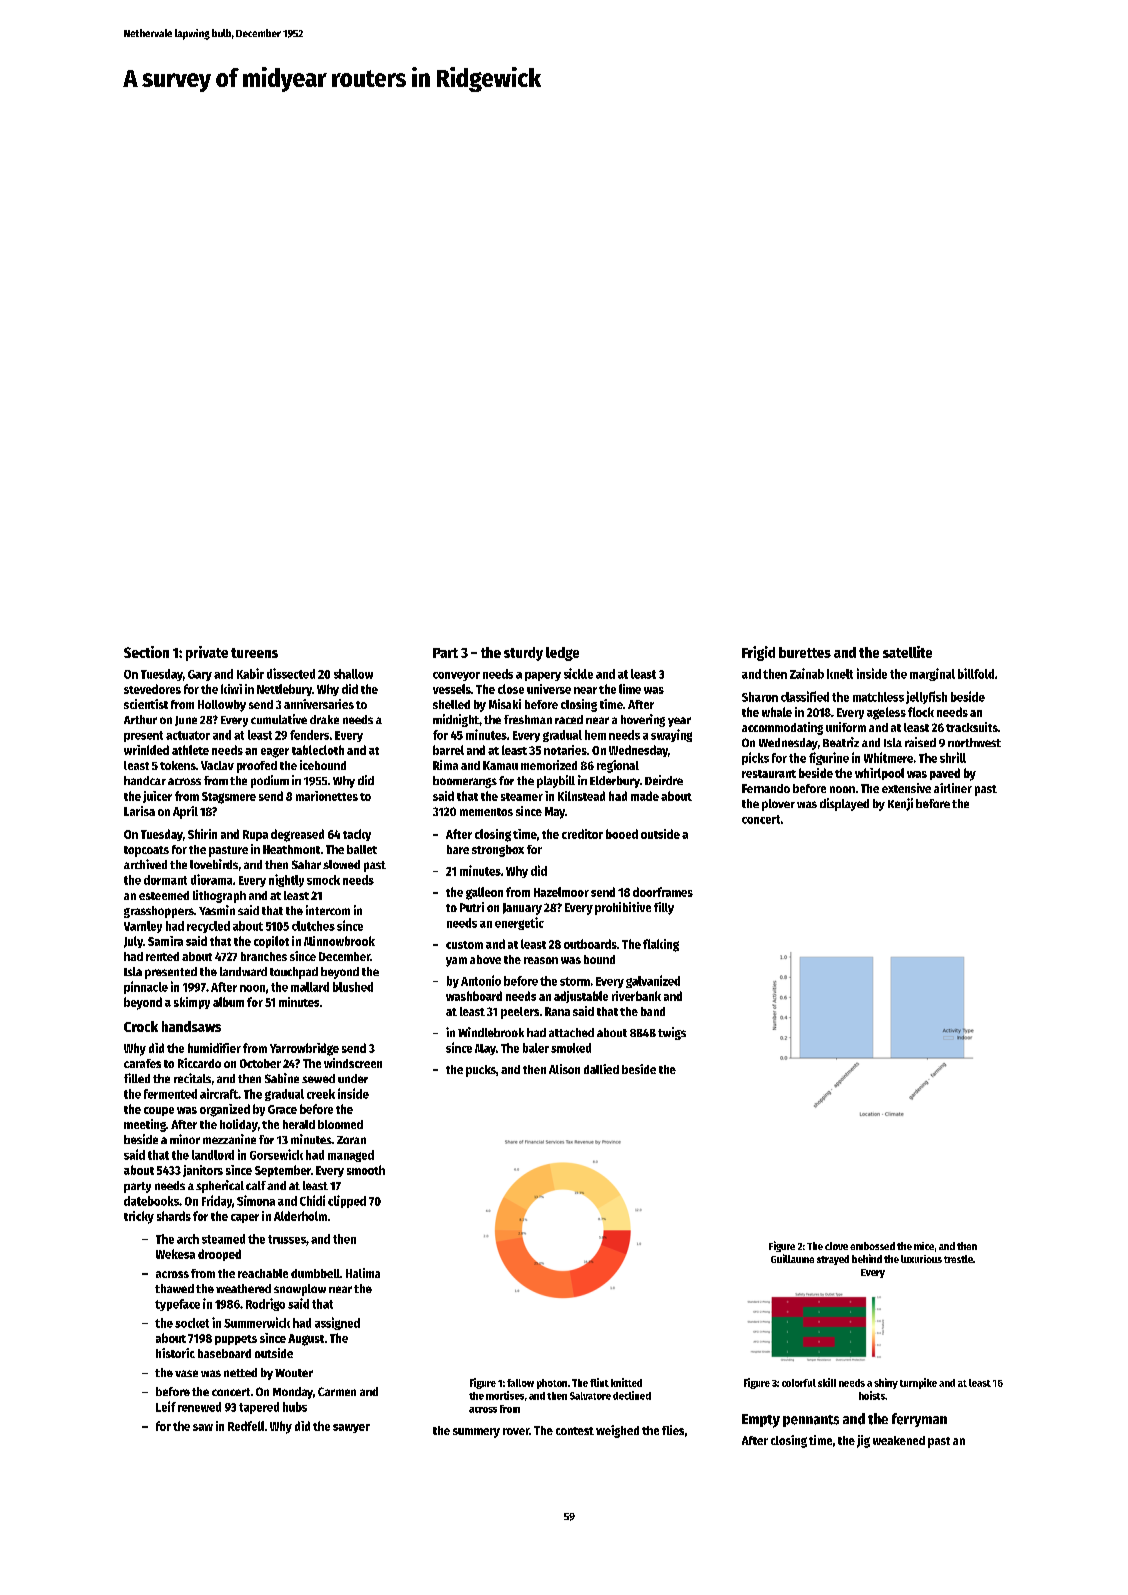  Describe the element at coordinates (900, 804) in the screenshot. I see `Kenji` at that location.
